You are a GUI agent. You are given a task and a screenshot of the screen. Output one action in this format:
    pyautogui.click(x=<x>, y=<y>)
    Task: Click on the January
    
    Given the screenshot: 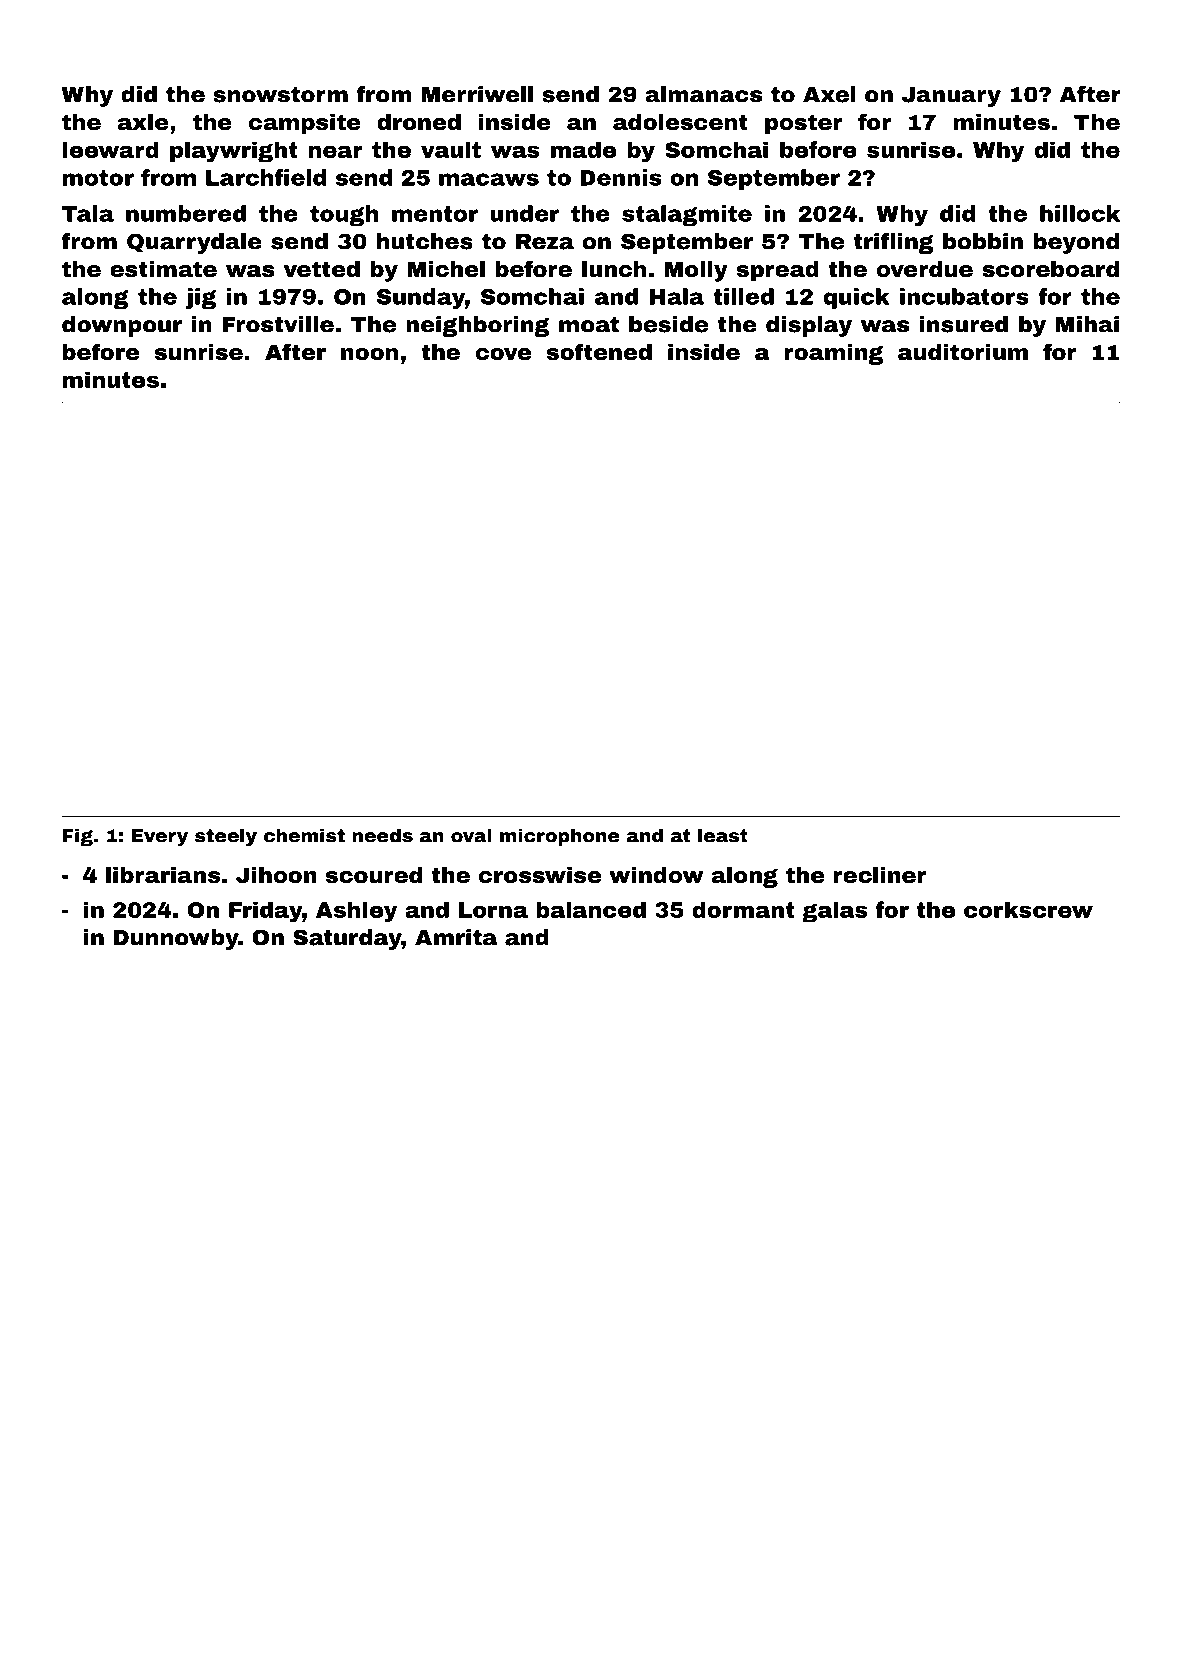 What is the action you would take?
    pyautogui.click(x=951, y=97)
